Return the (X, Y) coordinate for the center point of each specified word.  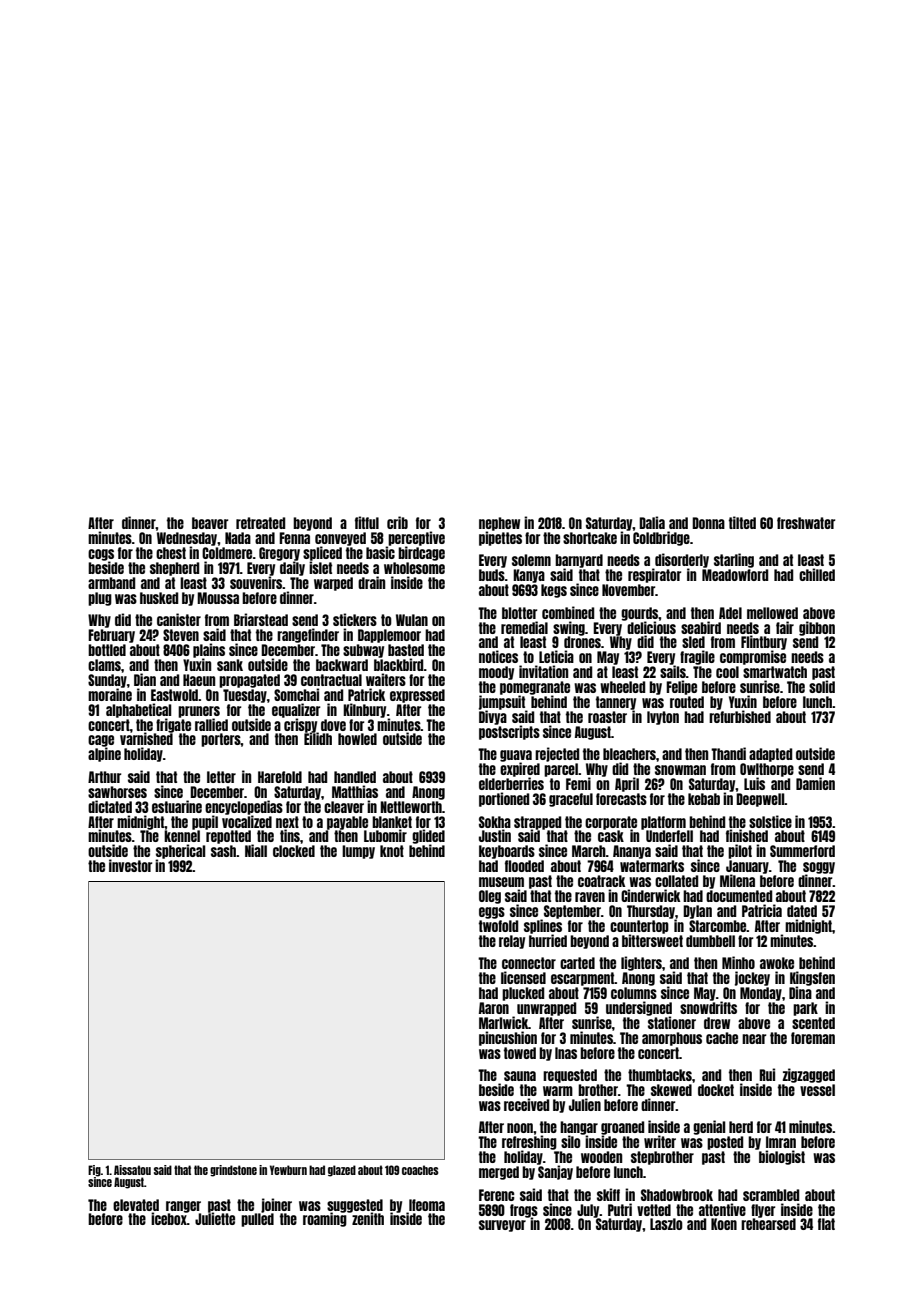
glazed (342, 1171)
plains (209, 650)
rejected (557, 754)
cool (727, 672)
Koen (724, 1224)
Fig (94, 1171)
